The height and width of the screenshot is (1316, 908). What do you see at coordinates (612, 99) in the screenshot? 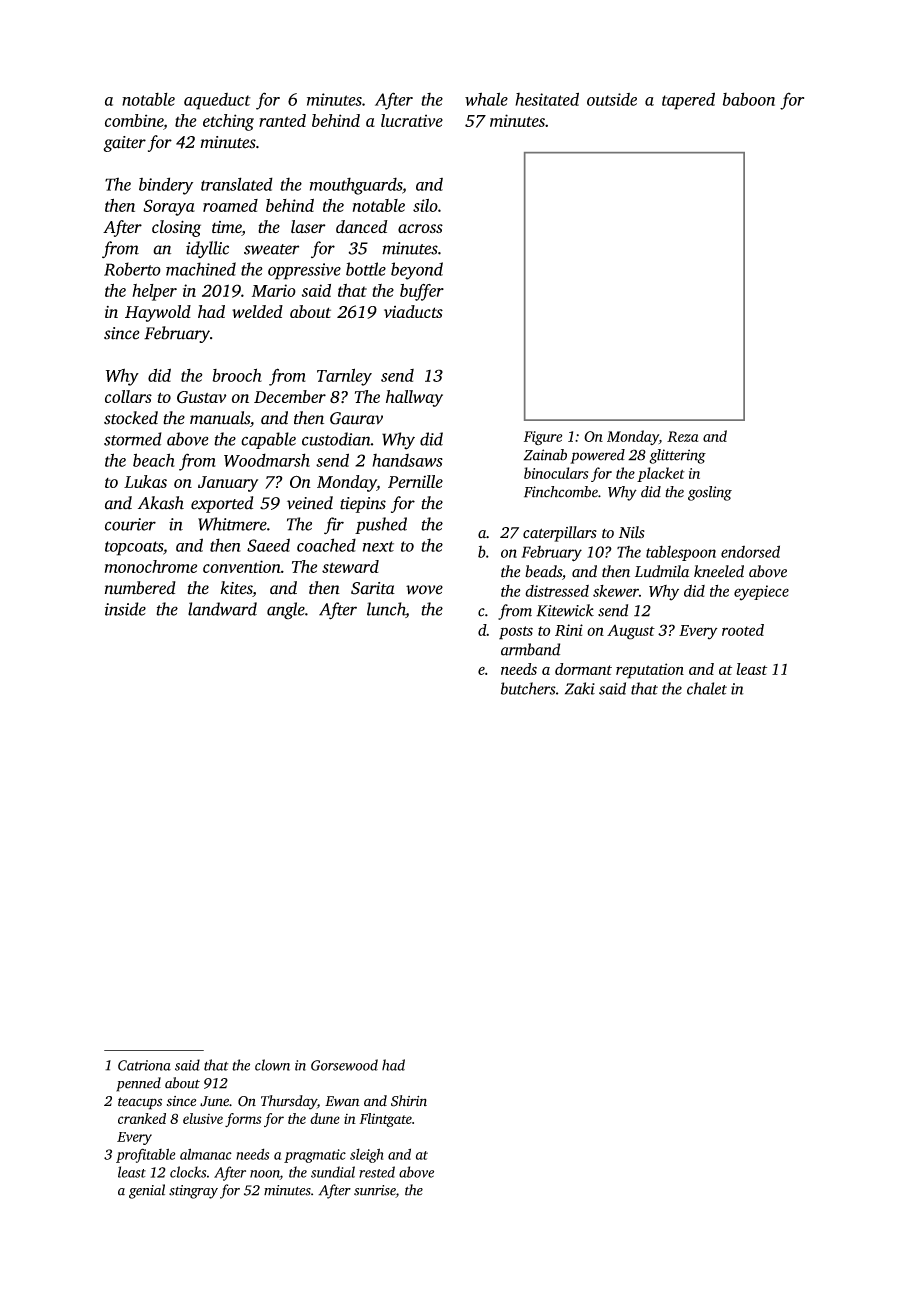
I see `outside` at bounding box center [612, 99].
